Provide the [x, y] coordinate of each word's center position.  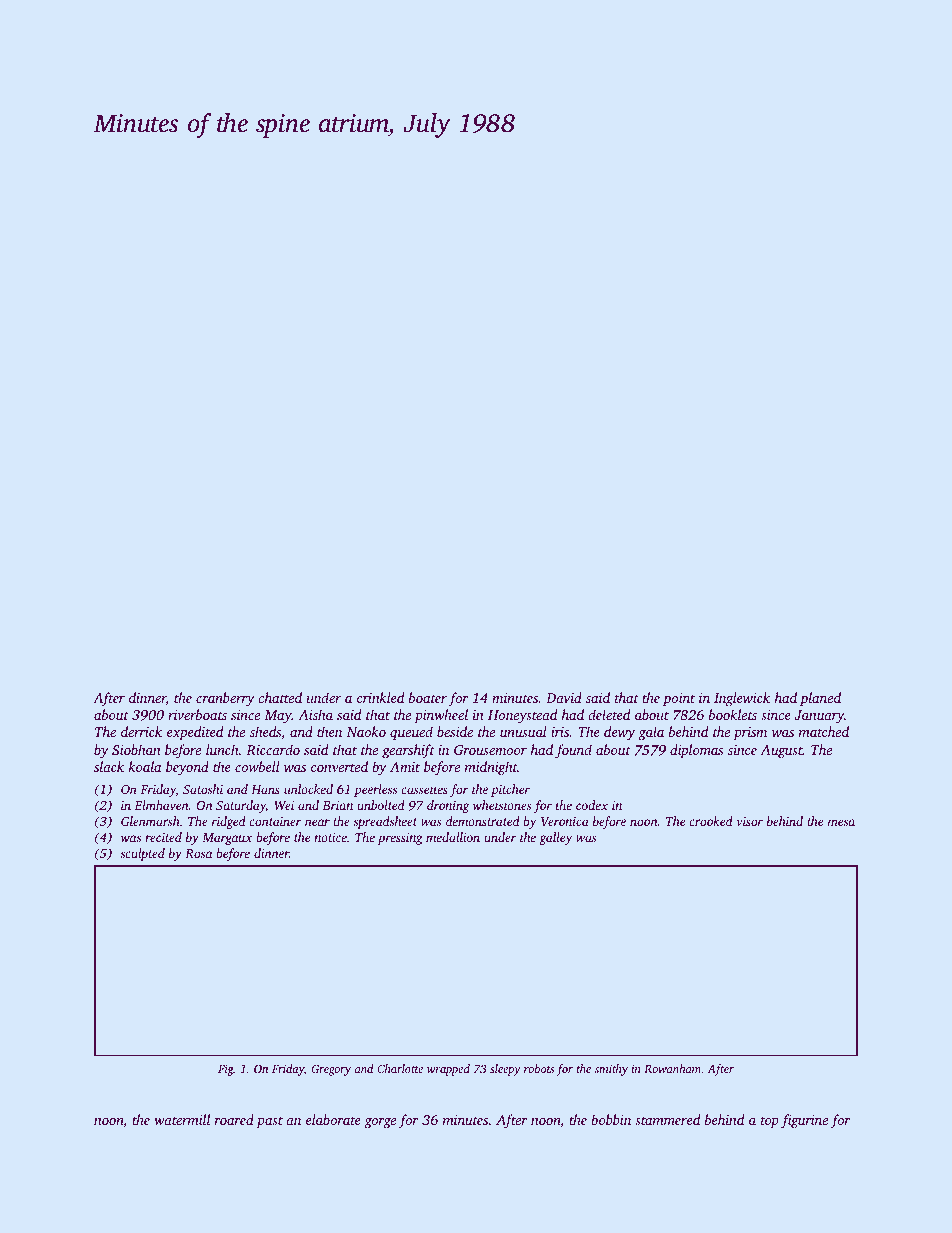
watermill [182, 1119]
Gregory [331, 1070]
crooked [711, 821]
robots [539, 1068]
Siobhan [136, 749]
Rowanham [672, 1068]
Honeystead [522, 716]
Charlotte [400, 1068]
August [781, 752]
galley [555, 838]
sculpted [142, 854]
